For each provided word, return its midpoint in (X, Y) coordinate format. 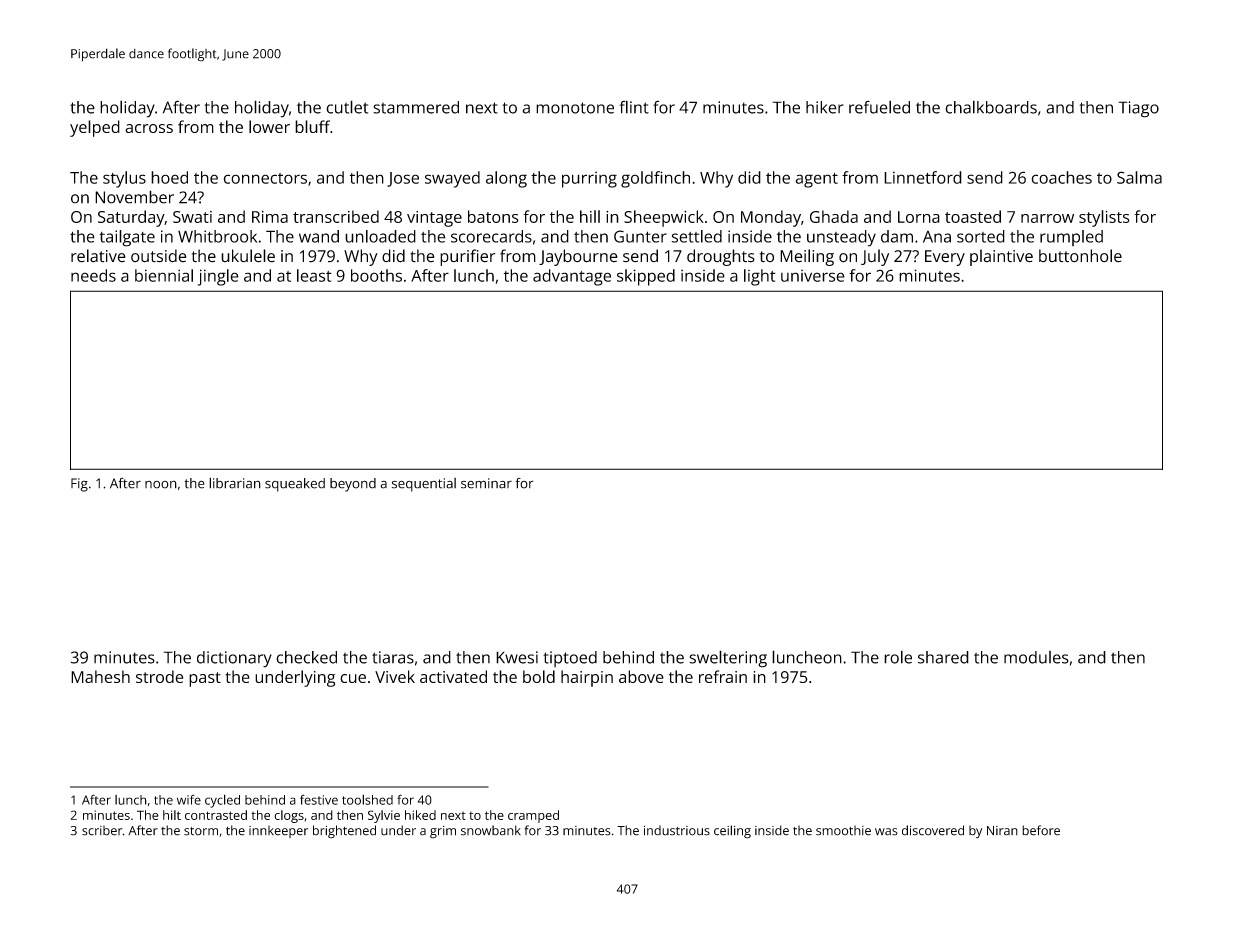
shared (943, 657)
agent (816, 180)
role (898, 657)
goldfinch (655, 179)
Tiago (1139, 109)
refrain (723, 676)
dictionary (234, 659)
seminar (486, 483)
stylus (124, 179)
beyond (353, 485)
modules (1036, 657)
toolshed (367, 799)
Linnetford (923, 177)
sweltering (728, 659)
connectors (265, 178)
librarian (235, 483)
